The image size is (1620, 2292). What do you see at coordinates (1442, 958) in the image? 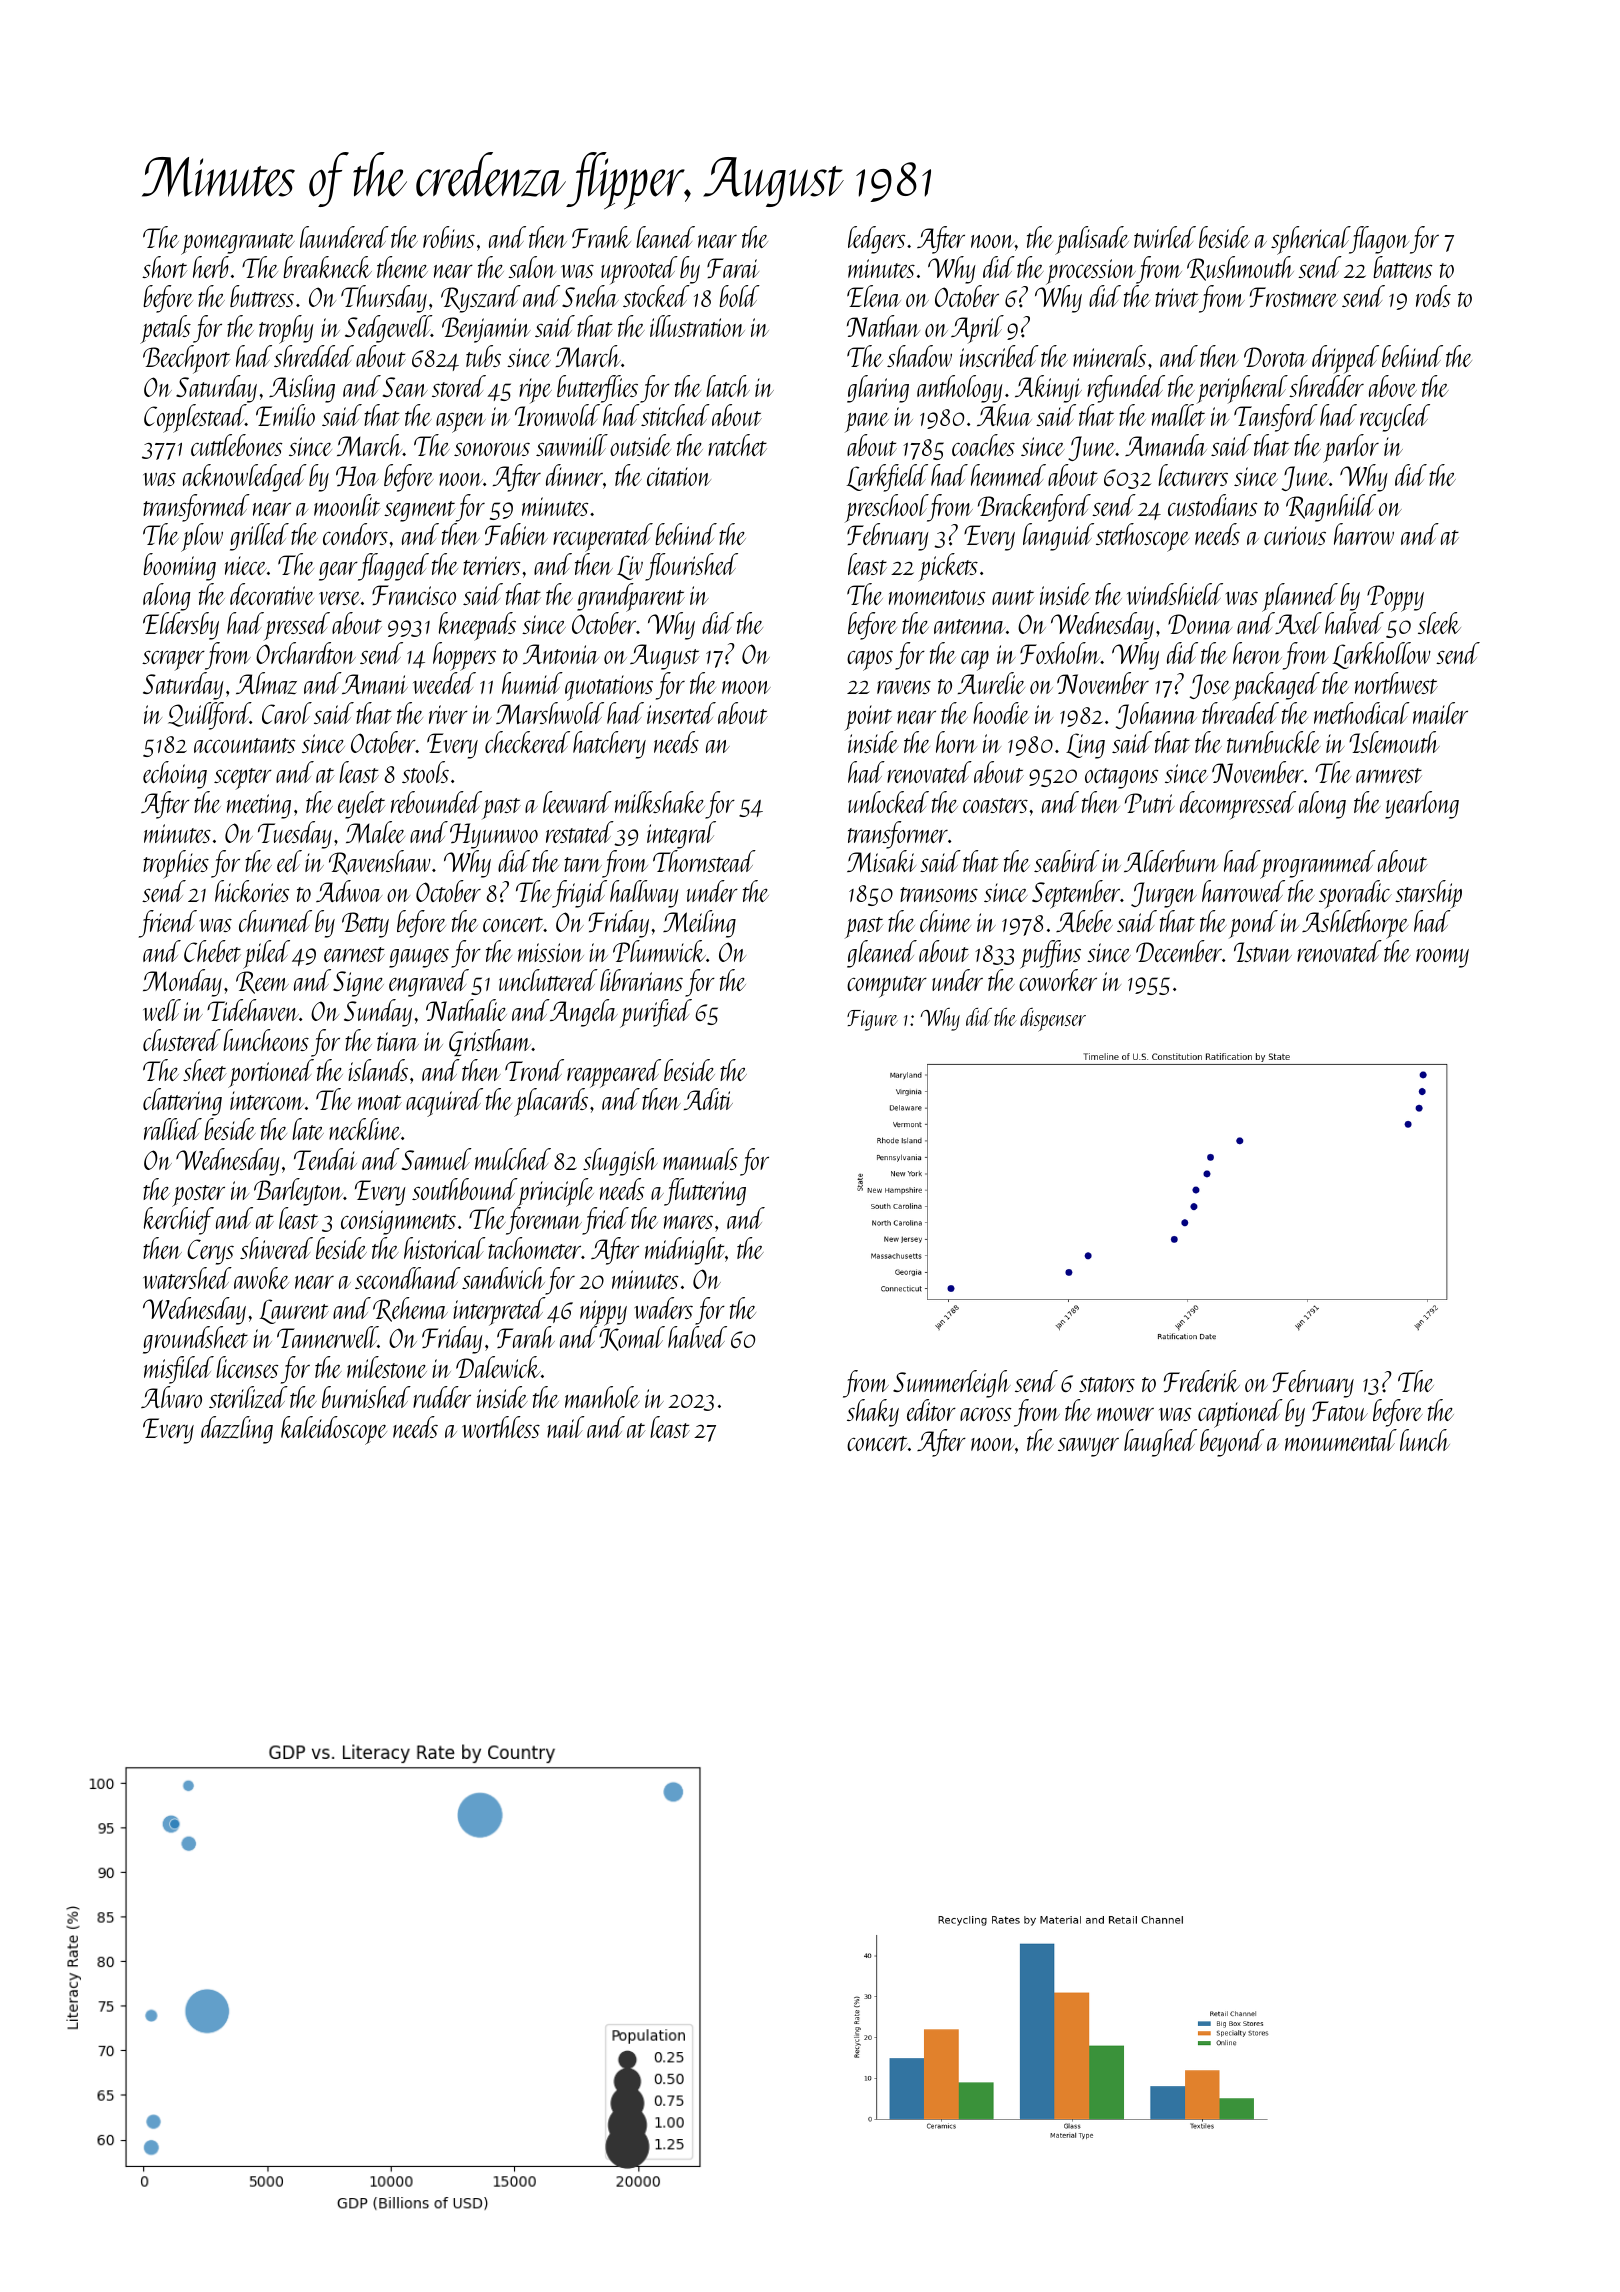
I see `roomy` at bounding box center [1442, 958].
